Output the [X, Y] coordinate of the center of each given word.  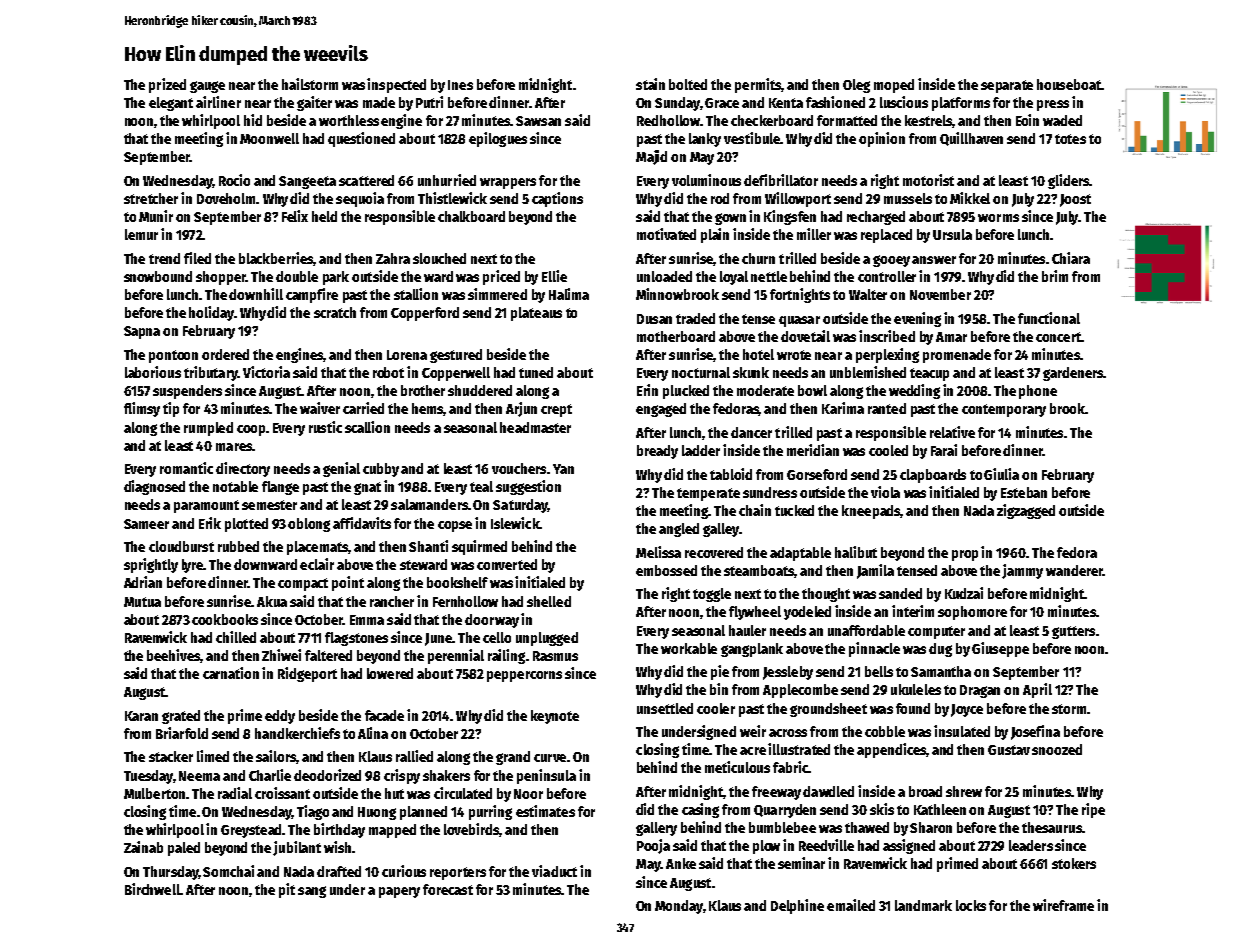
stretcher [151, 198]
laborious [153, 372]
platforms [961, 104]
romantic [186, 468]
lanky [705, 140]
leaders [1031, 845]
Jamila [875, 571]
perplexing [887, 355]
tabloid [731, 474]
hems [428, 409]
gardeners [1073, 374]
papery [399, 892]
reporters [458, 873]
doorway [492, 621]
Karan [141, 716]
